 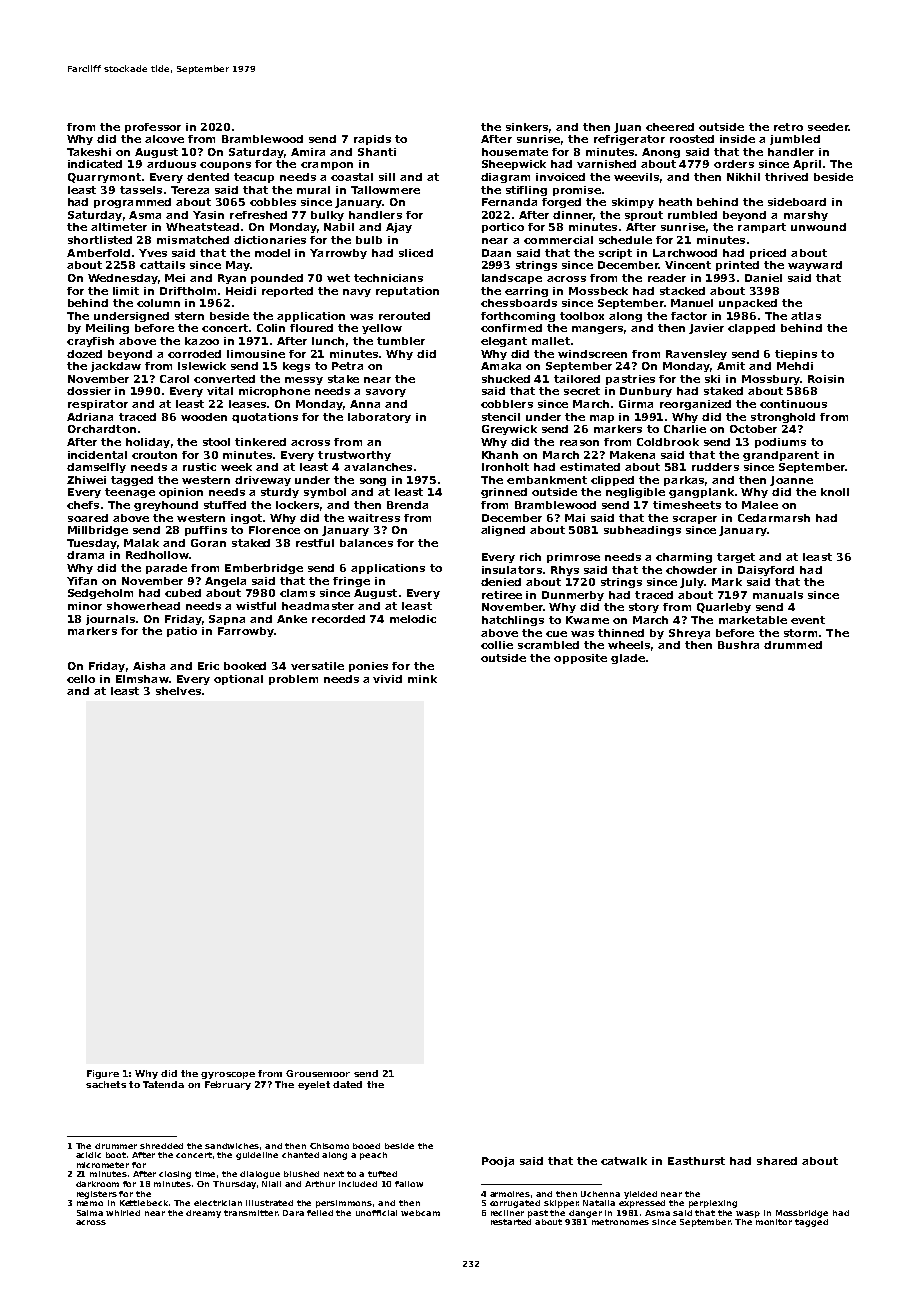 I want to click on acidic, so click(x=88, y=1155).
